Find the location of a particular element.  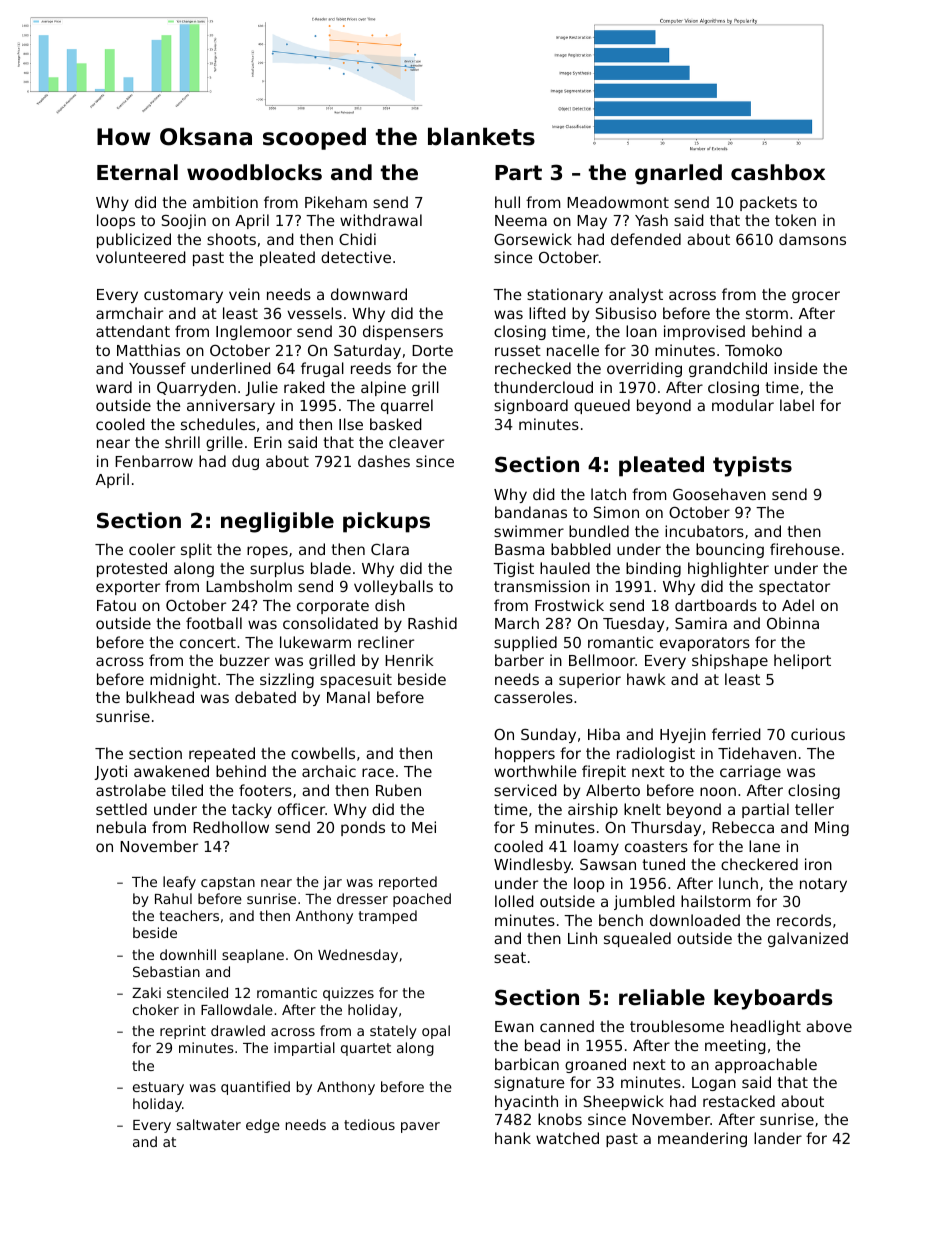

cooler is located at coordinates (152, 549).
